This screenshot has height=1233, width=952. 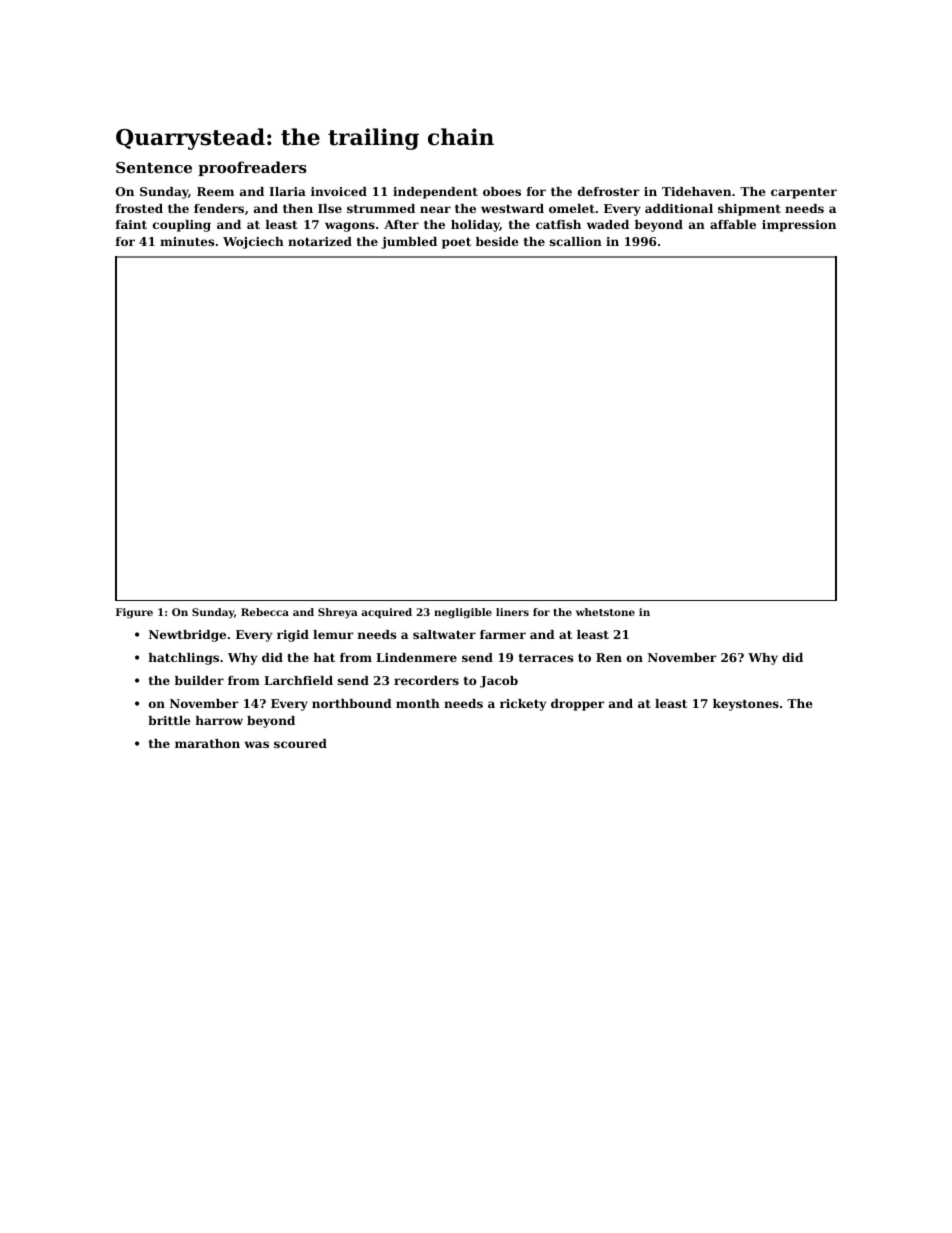 What do you see at coordinates (503, 634) in the screenshot?
I see `farmer` at bounding box center [503, 634].
